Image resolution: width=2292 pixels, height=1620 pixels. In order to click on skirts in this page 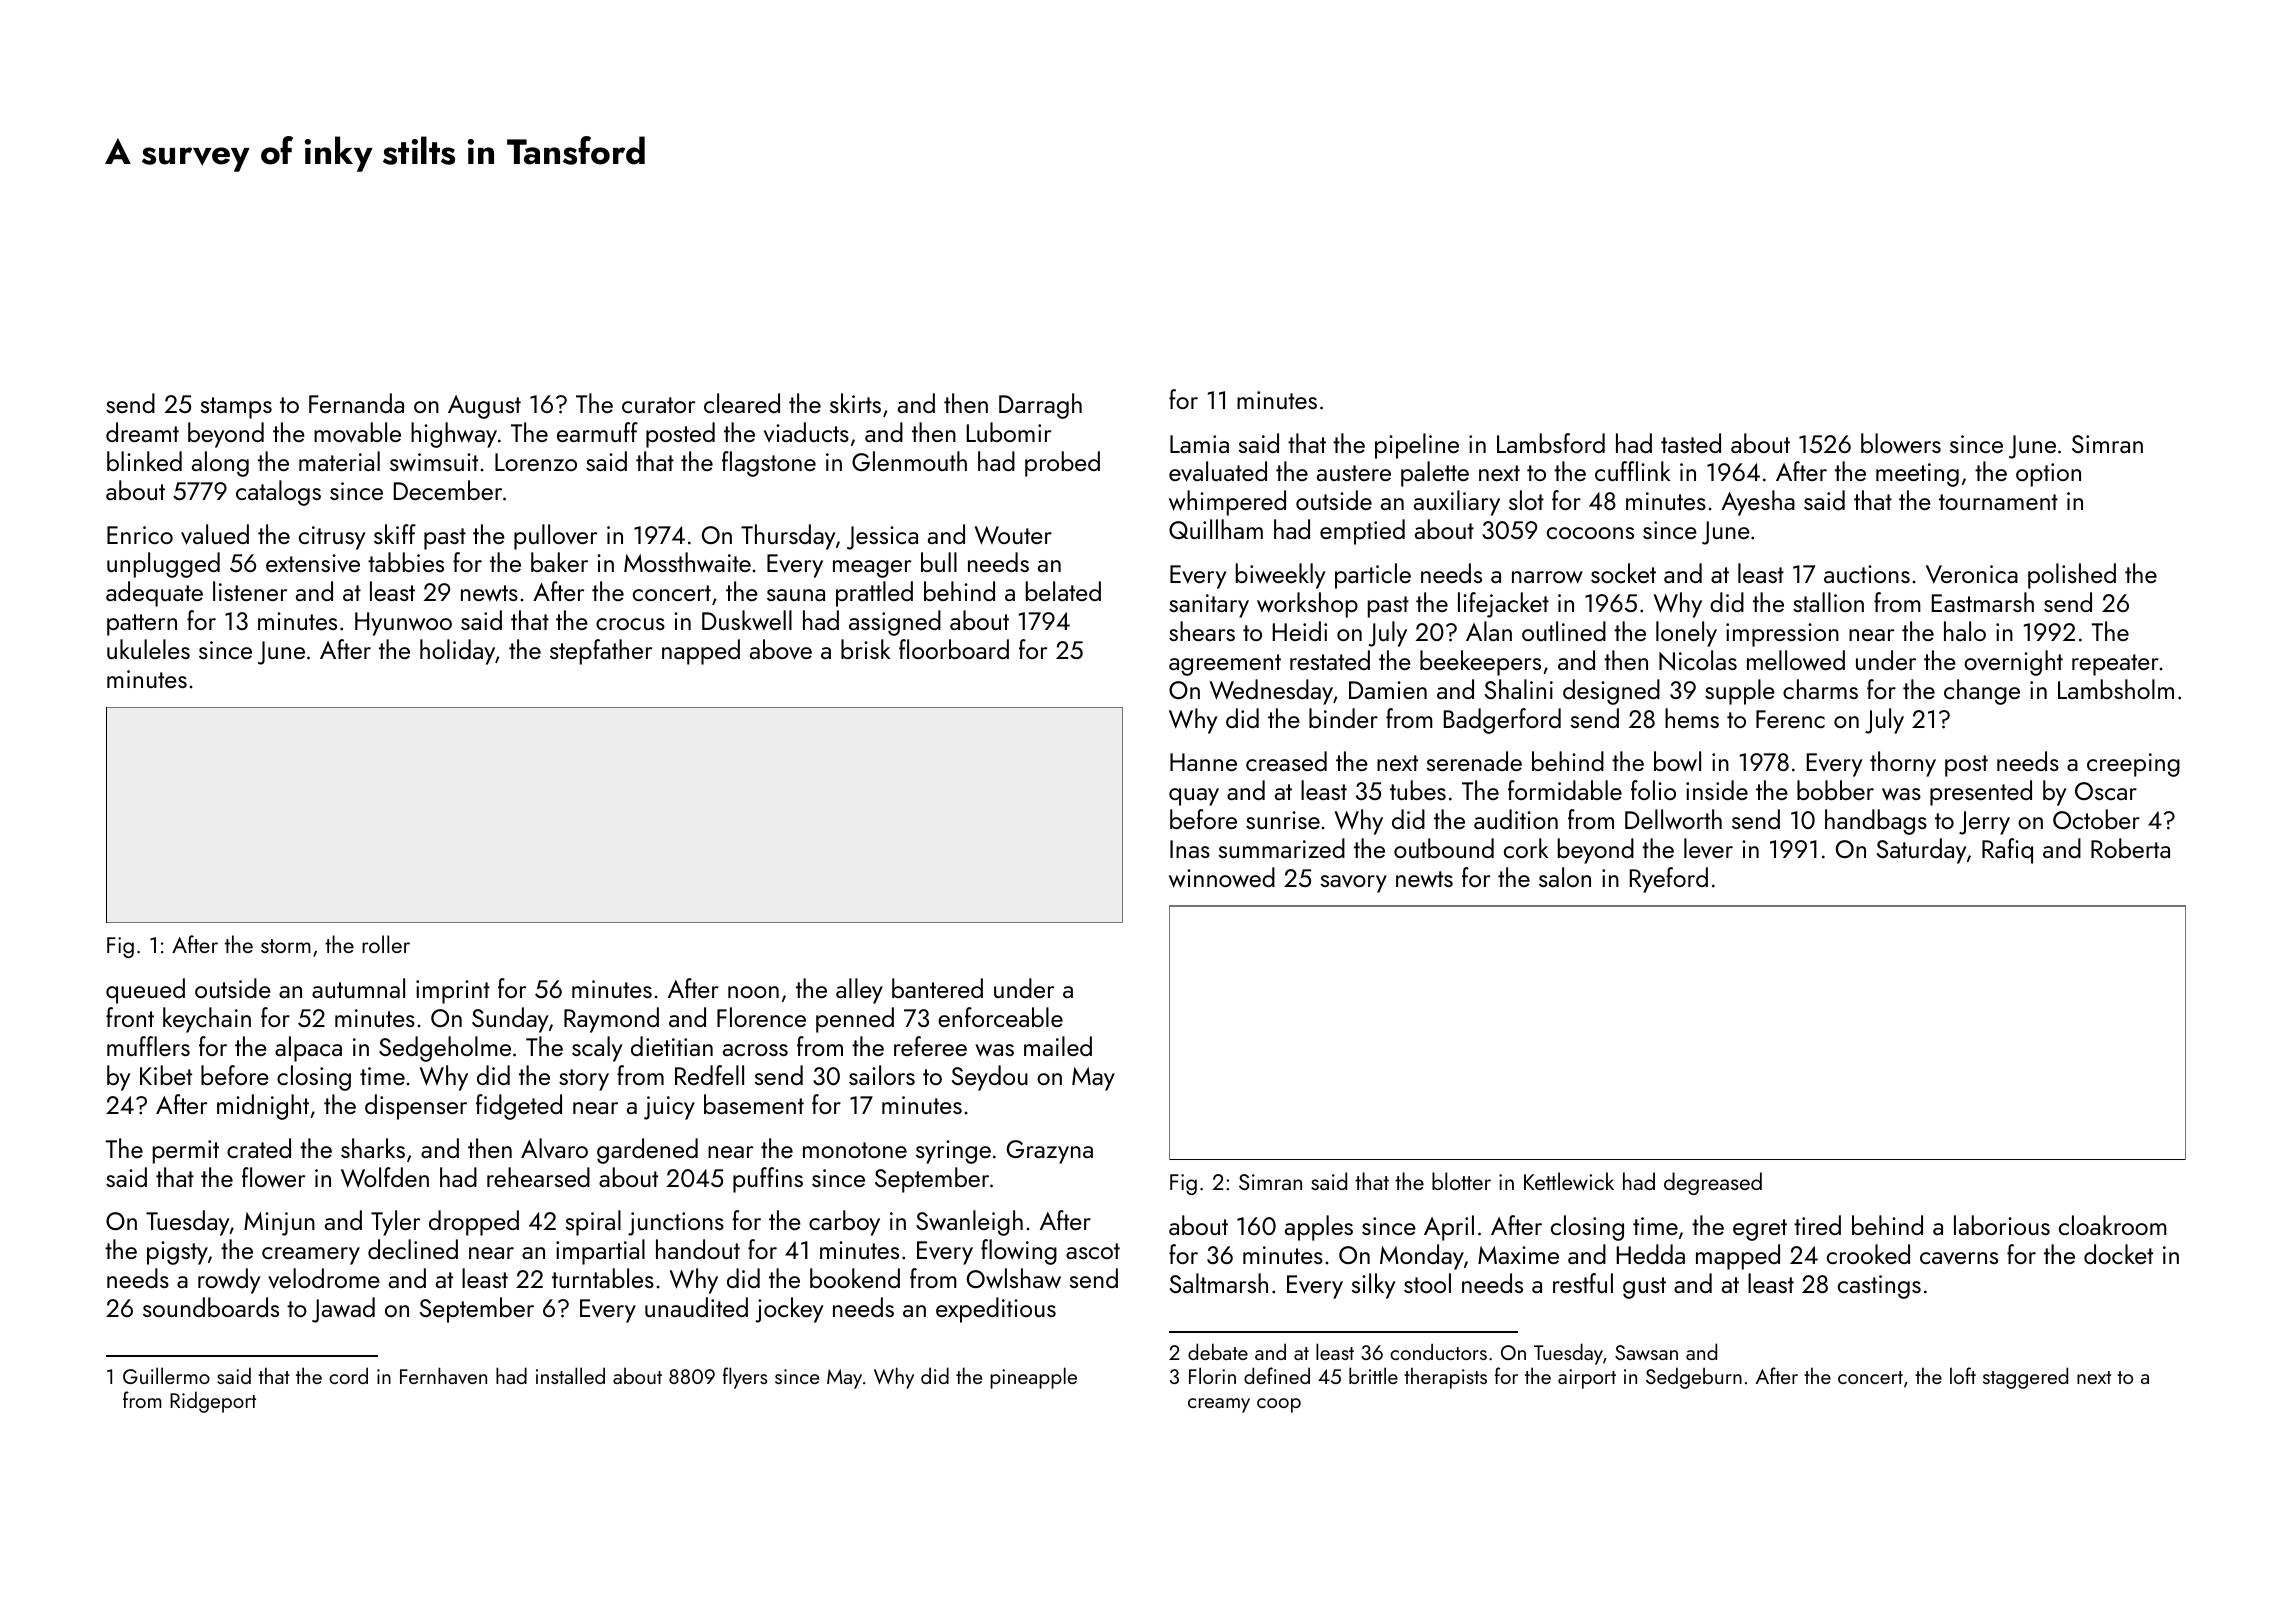, I will do `click(855, 403)`.
